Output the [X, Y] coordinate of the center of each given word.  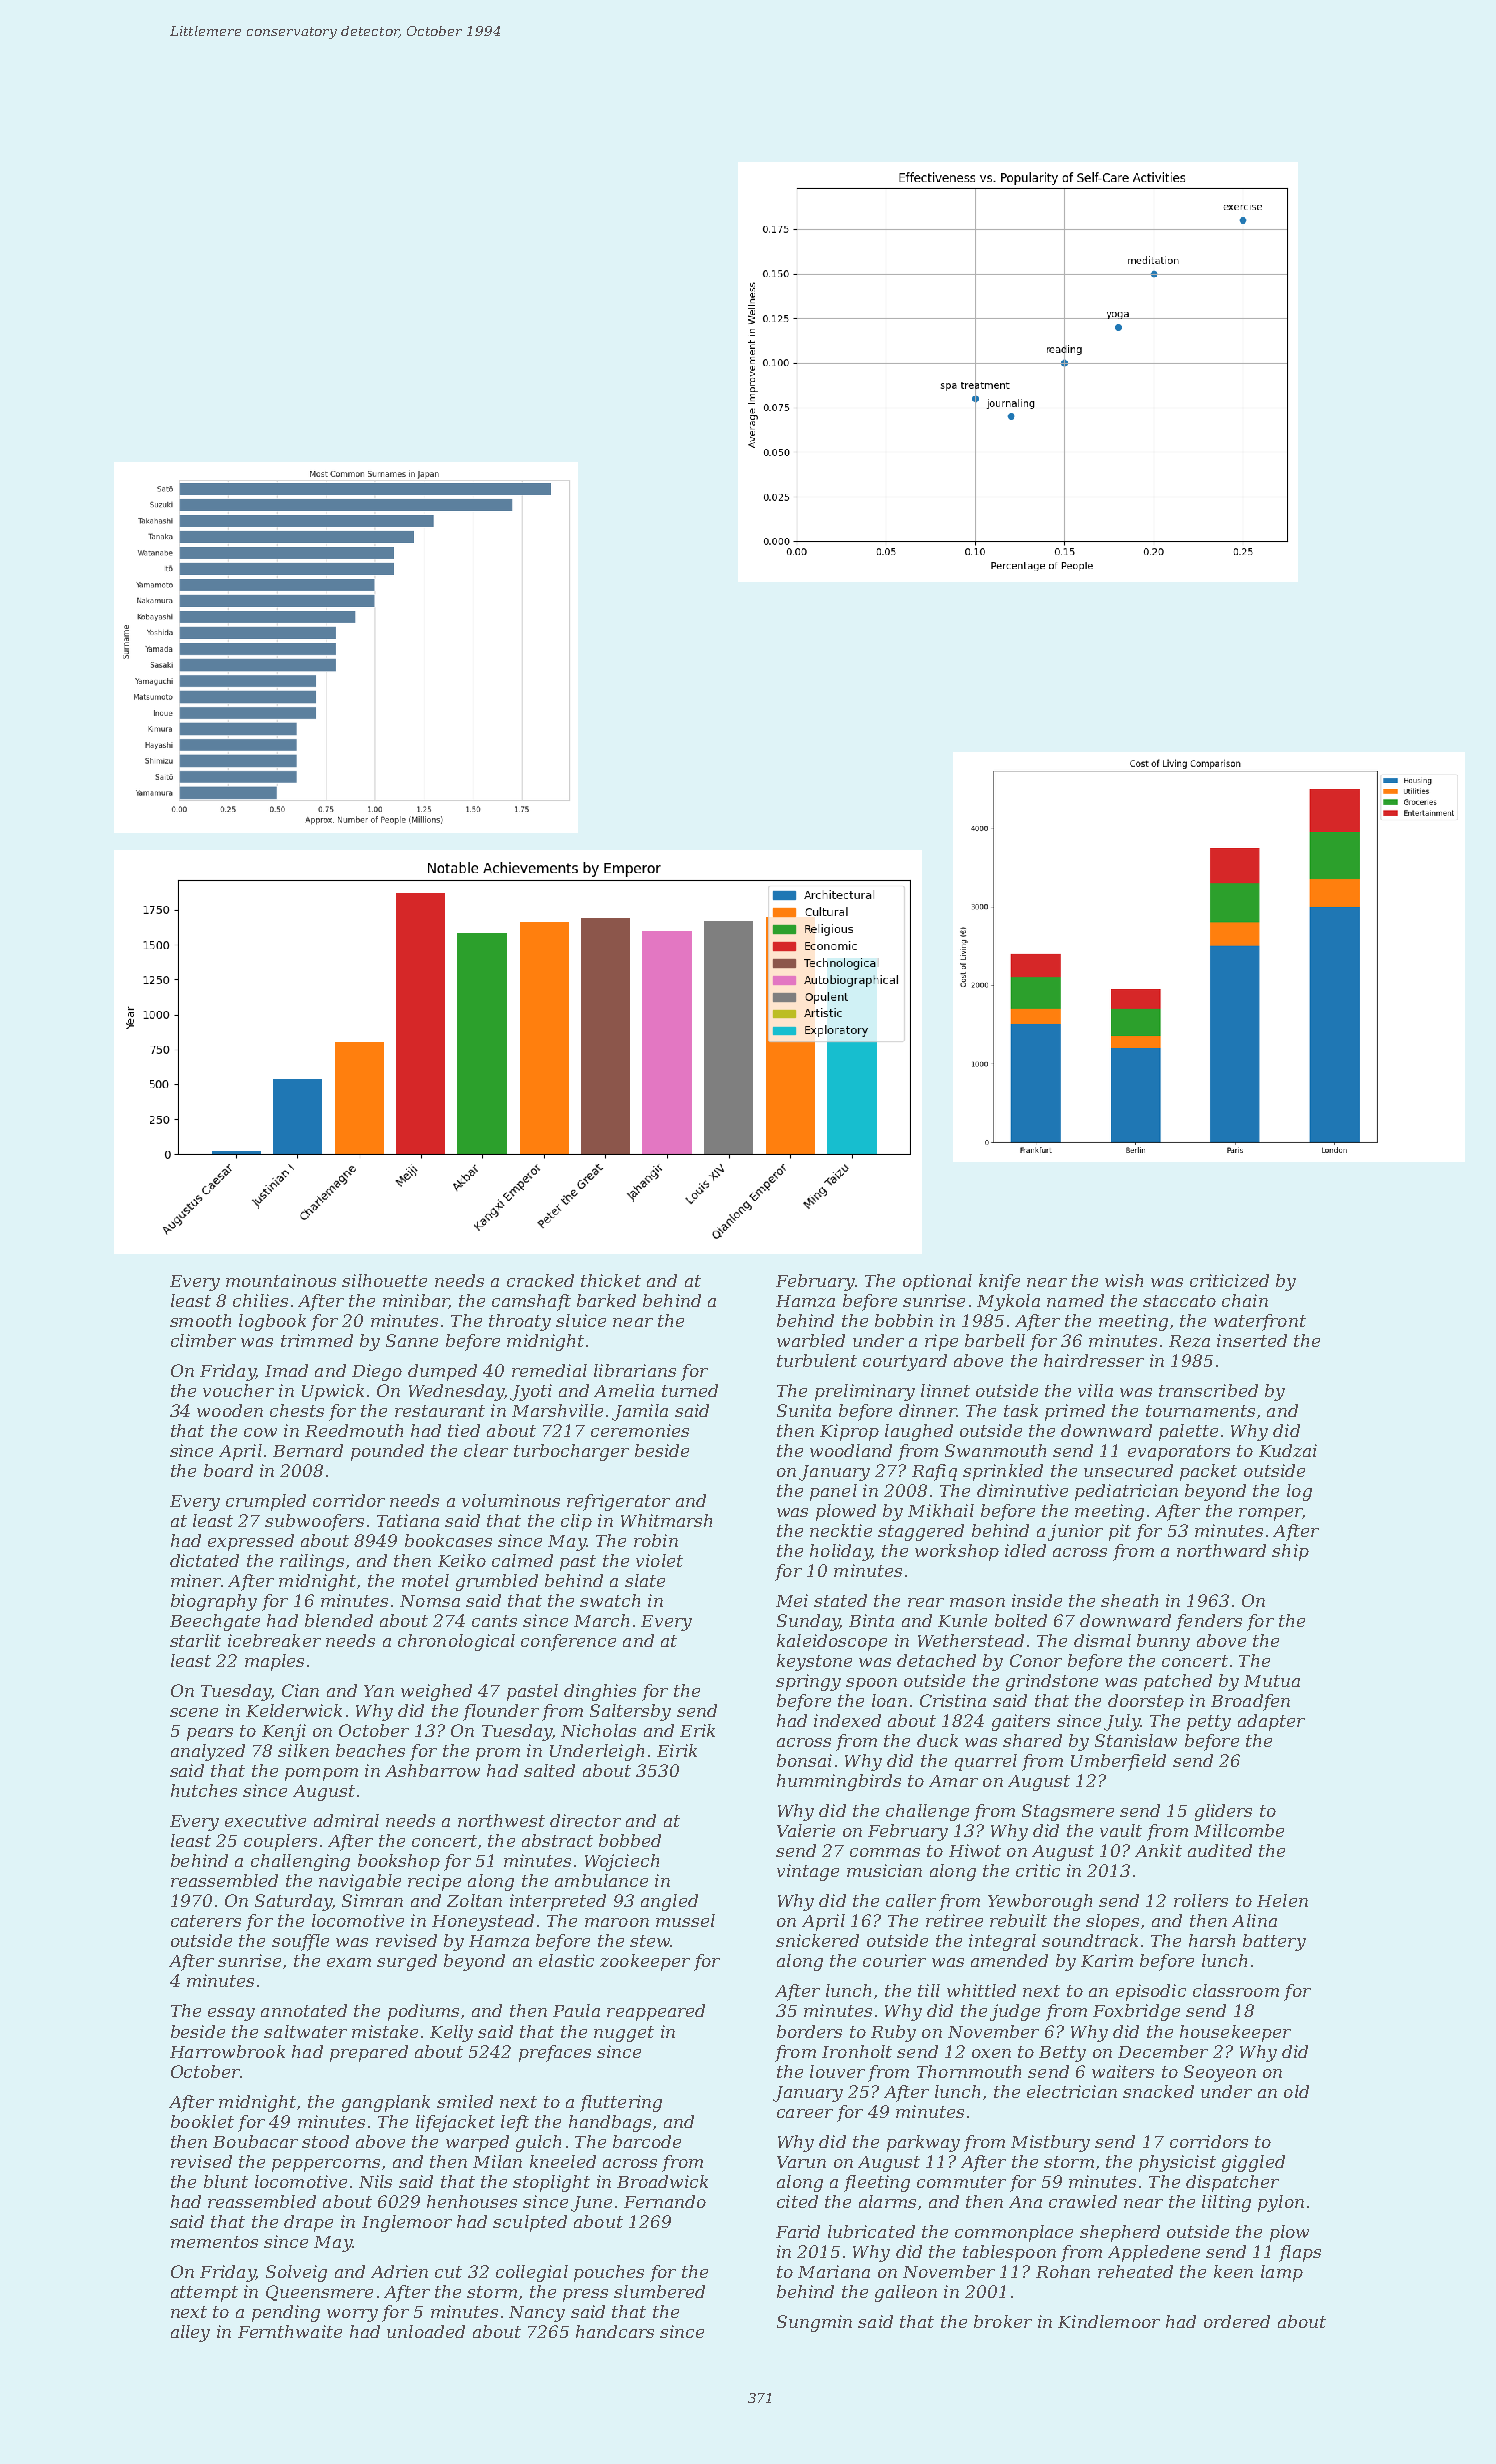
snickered [817, 1940]
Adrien [399, 2271]
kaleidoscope [832, 1642]
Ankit [1158, 1850]
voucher [238, 1390]
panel [833, 1492]
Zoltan [474, 1900]
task [1021, 1410]
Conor [1036, 1660]
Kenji [284, 1732]
